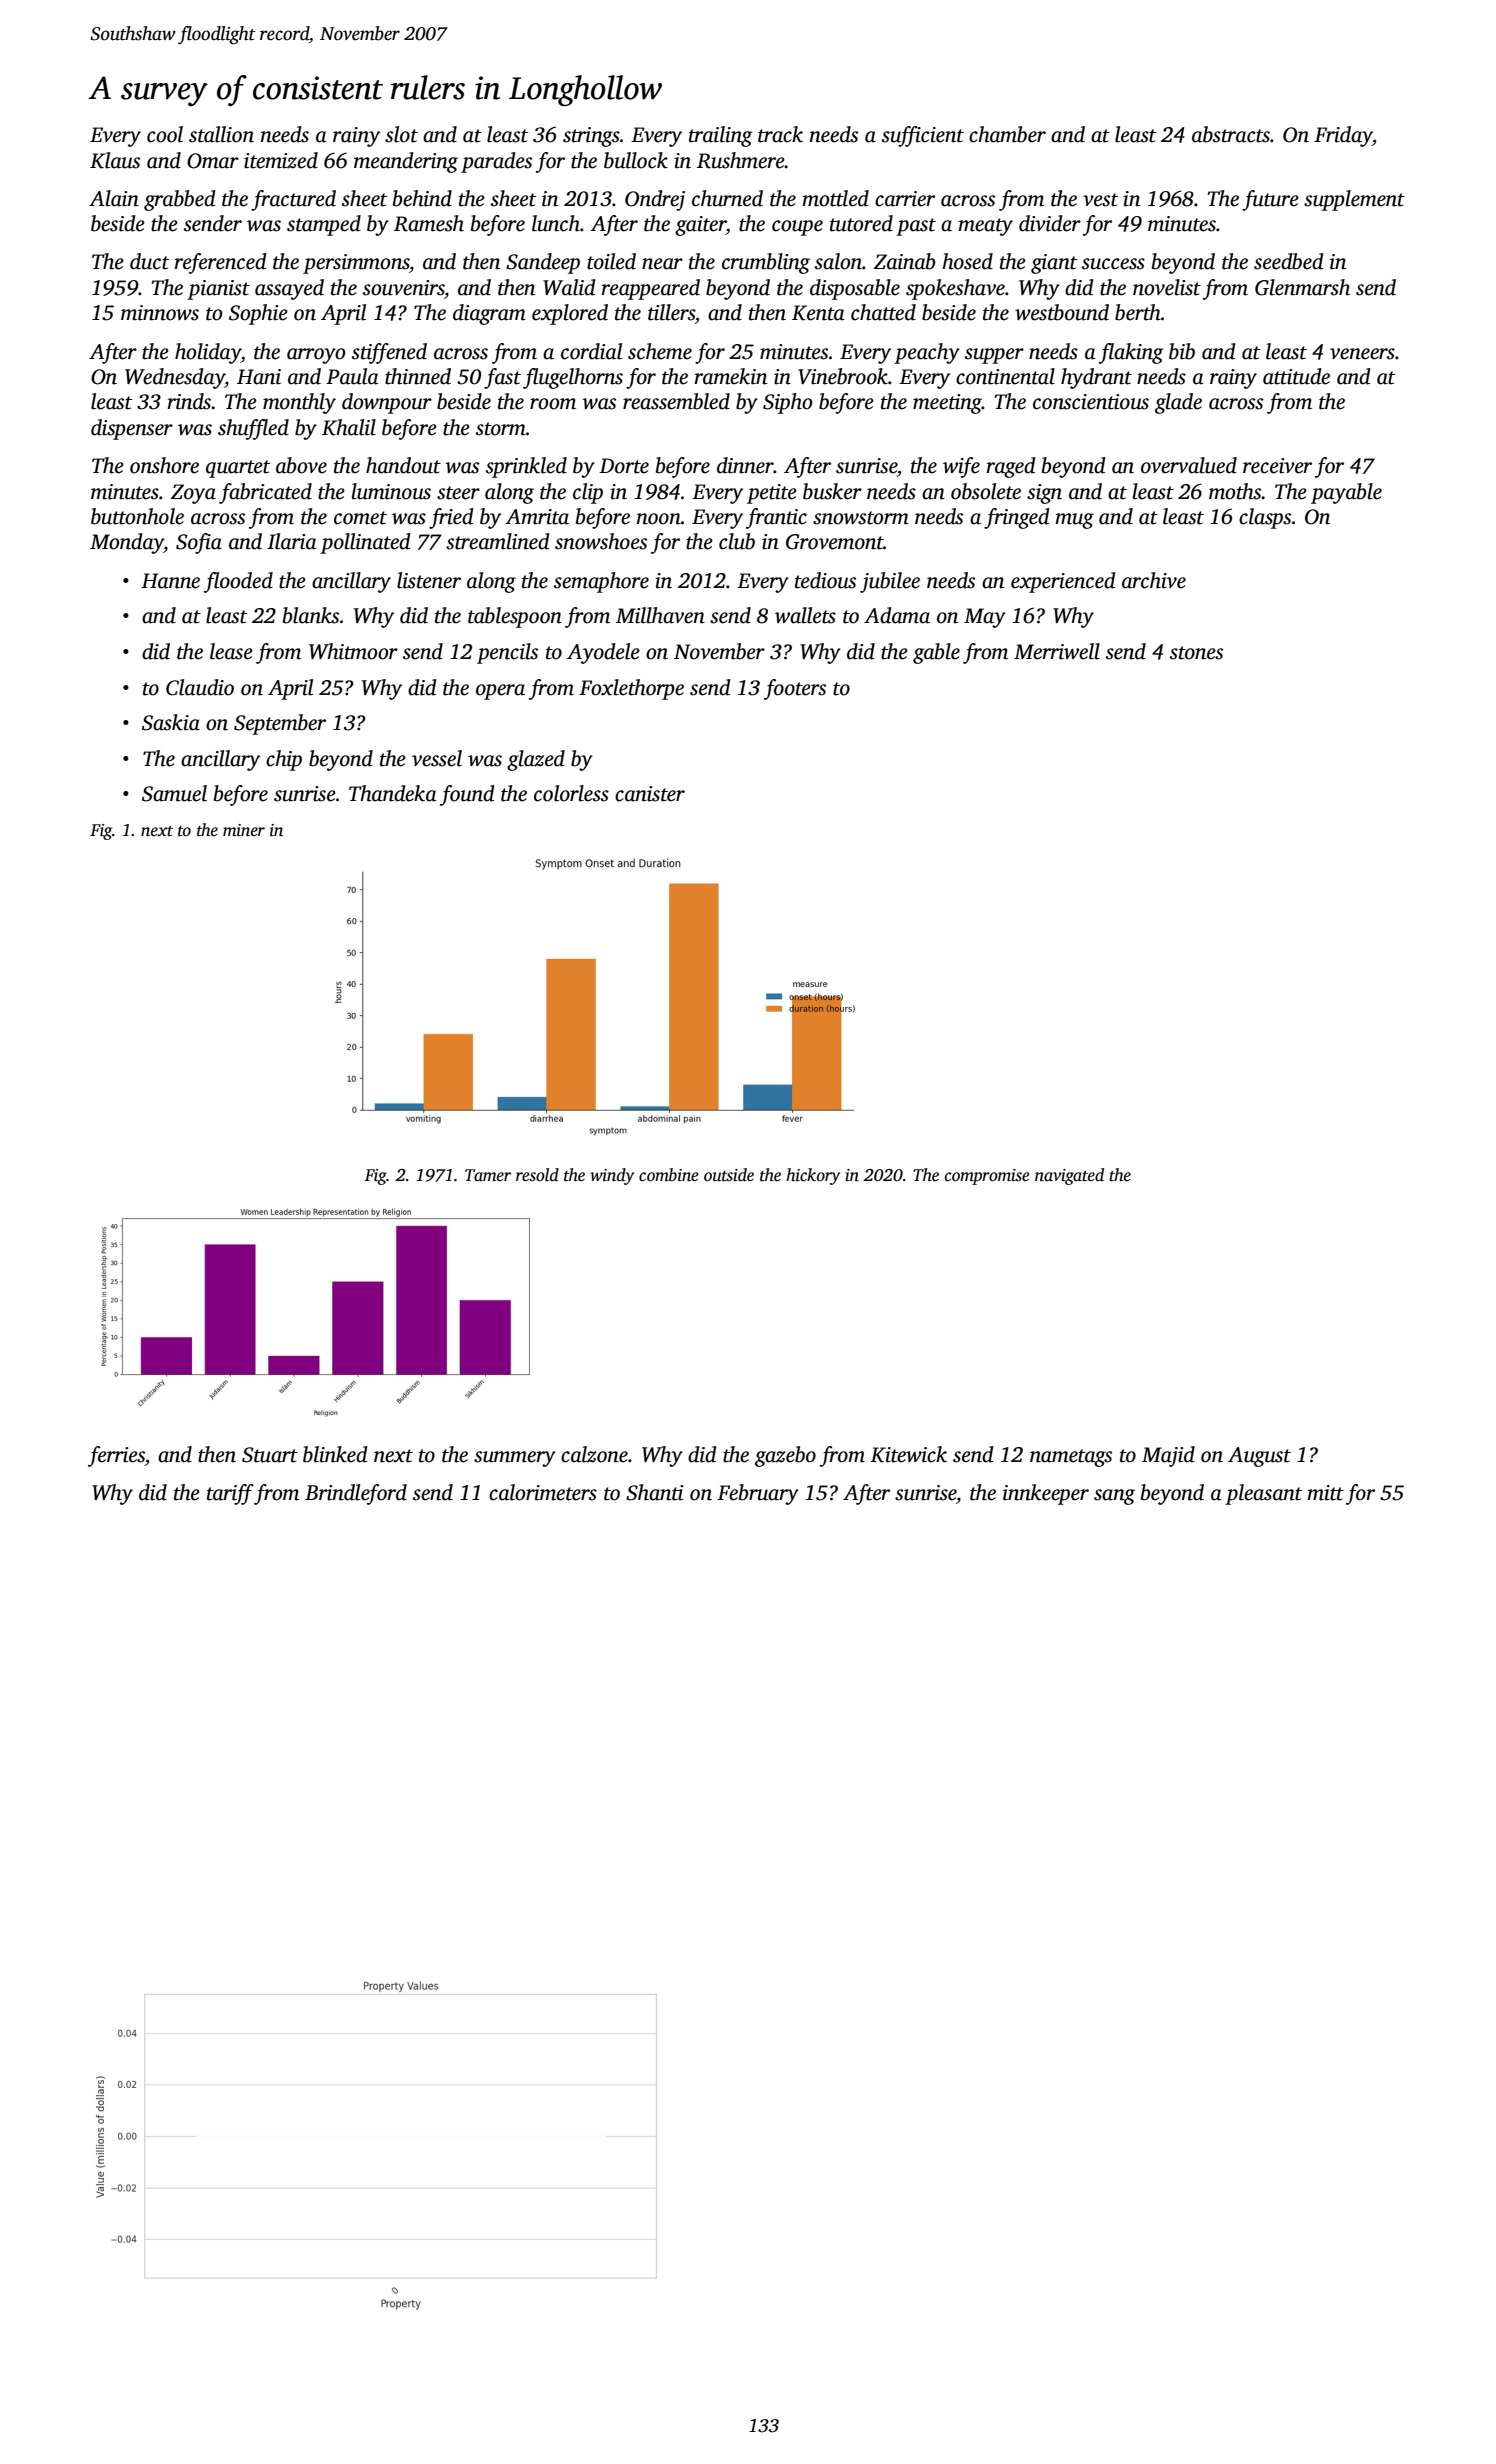 The image size is (1496, 2464). What do you see at coordinates (1277, 466) in the page?
I see `receiver` at bounding box center [1277, 466].
